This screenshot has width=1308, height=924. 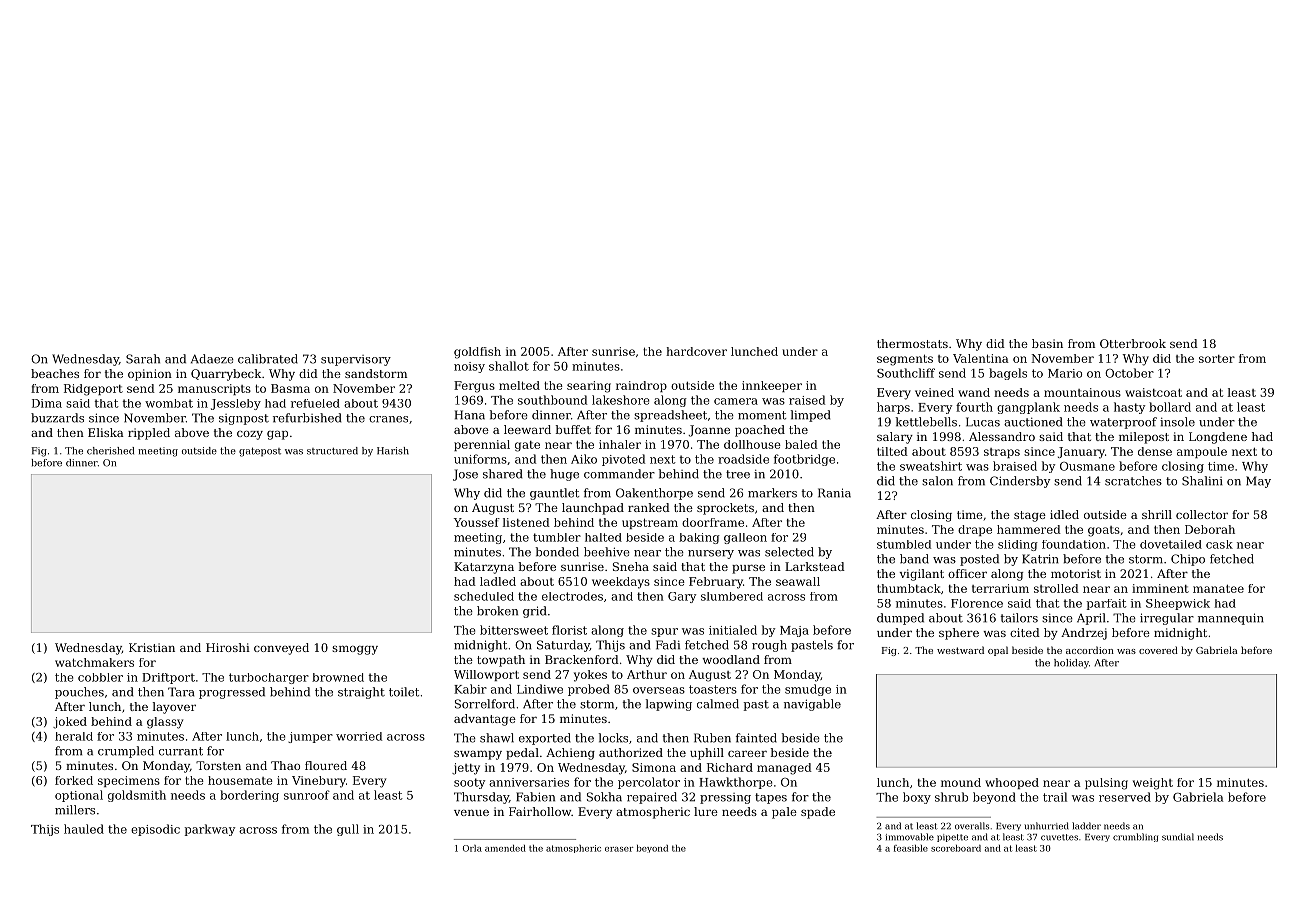 I want to click on sorter, so click(x=1217, y=359).
